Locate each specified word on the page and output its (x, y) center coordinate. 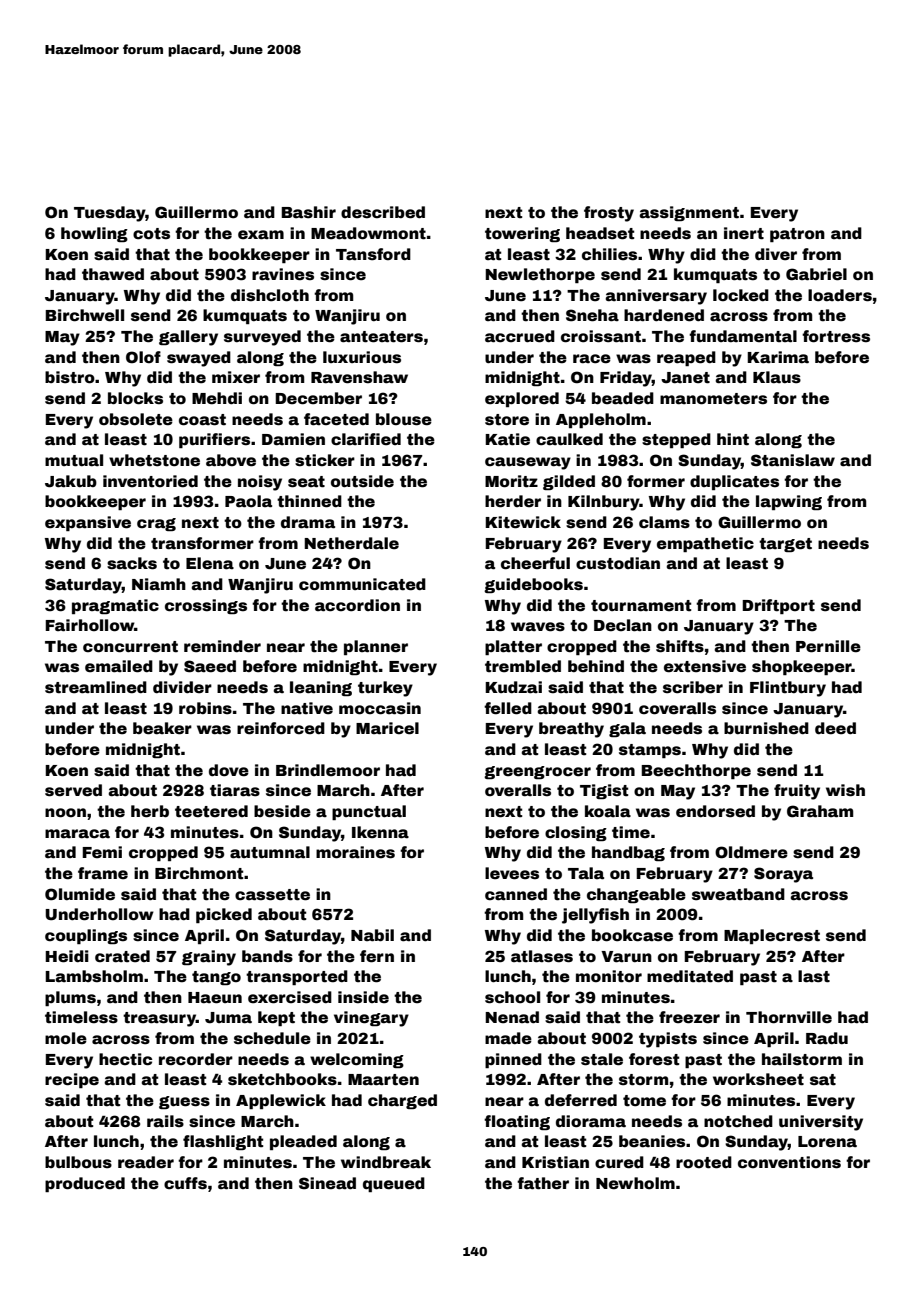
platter (513, 647)
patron (797, 235)
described (383, 212)
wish (845, 790)
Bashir (308, 212)
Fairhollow (89, 625)
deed (835, 728)
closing (576, 833)
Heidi (67, 956)
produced (85, 1184)
